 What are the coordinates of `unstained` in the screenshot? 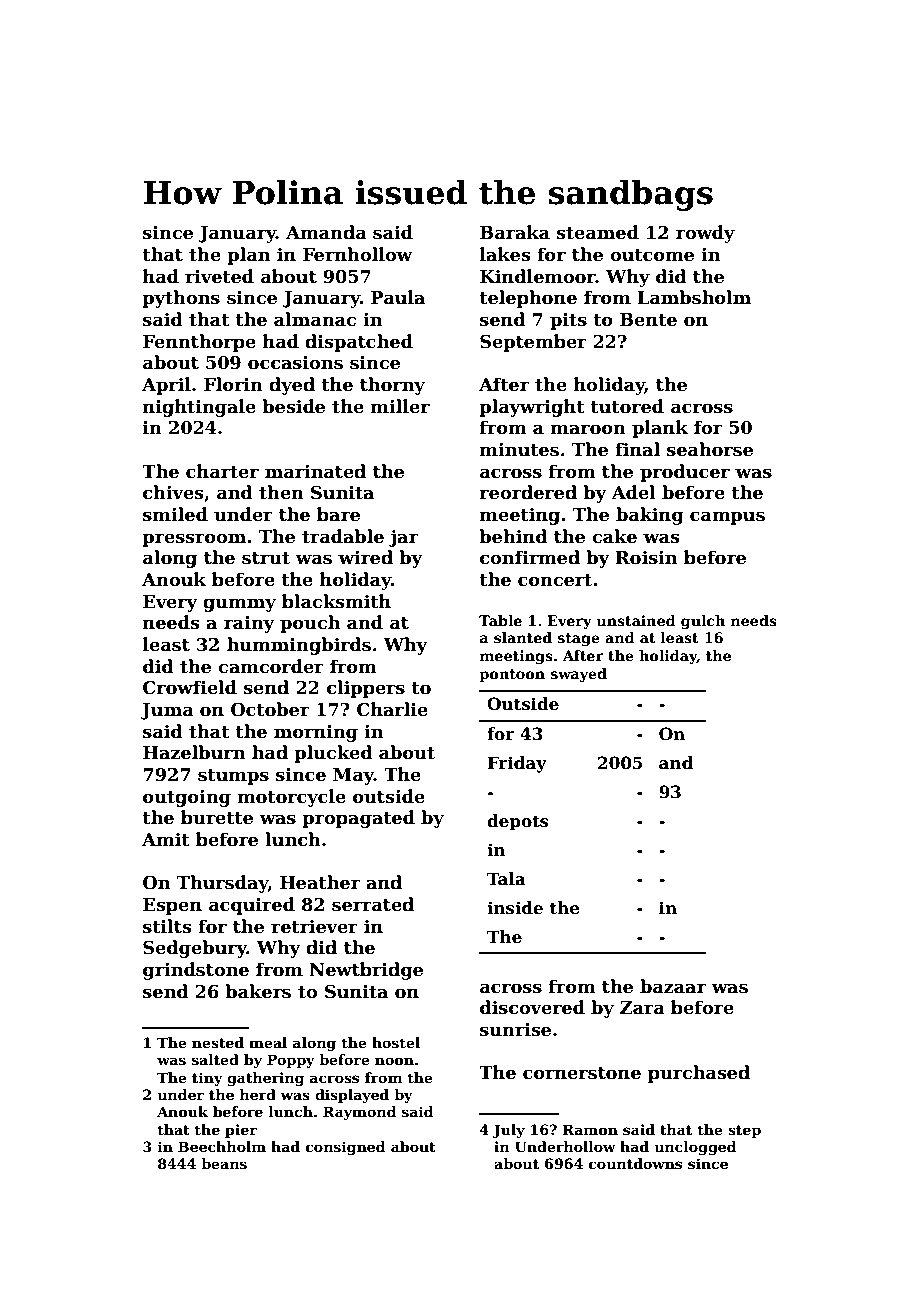 It's located at (636, 620).
